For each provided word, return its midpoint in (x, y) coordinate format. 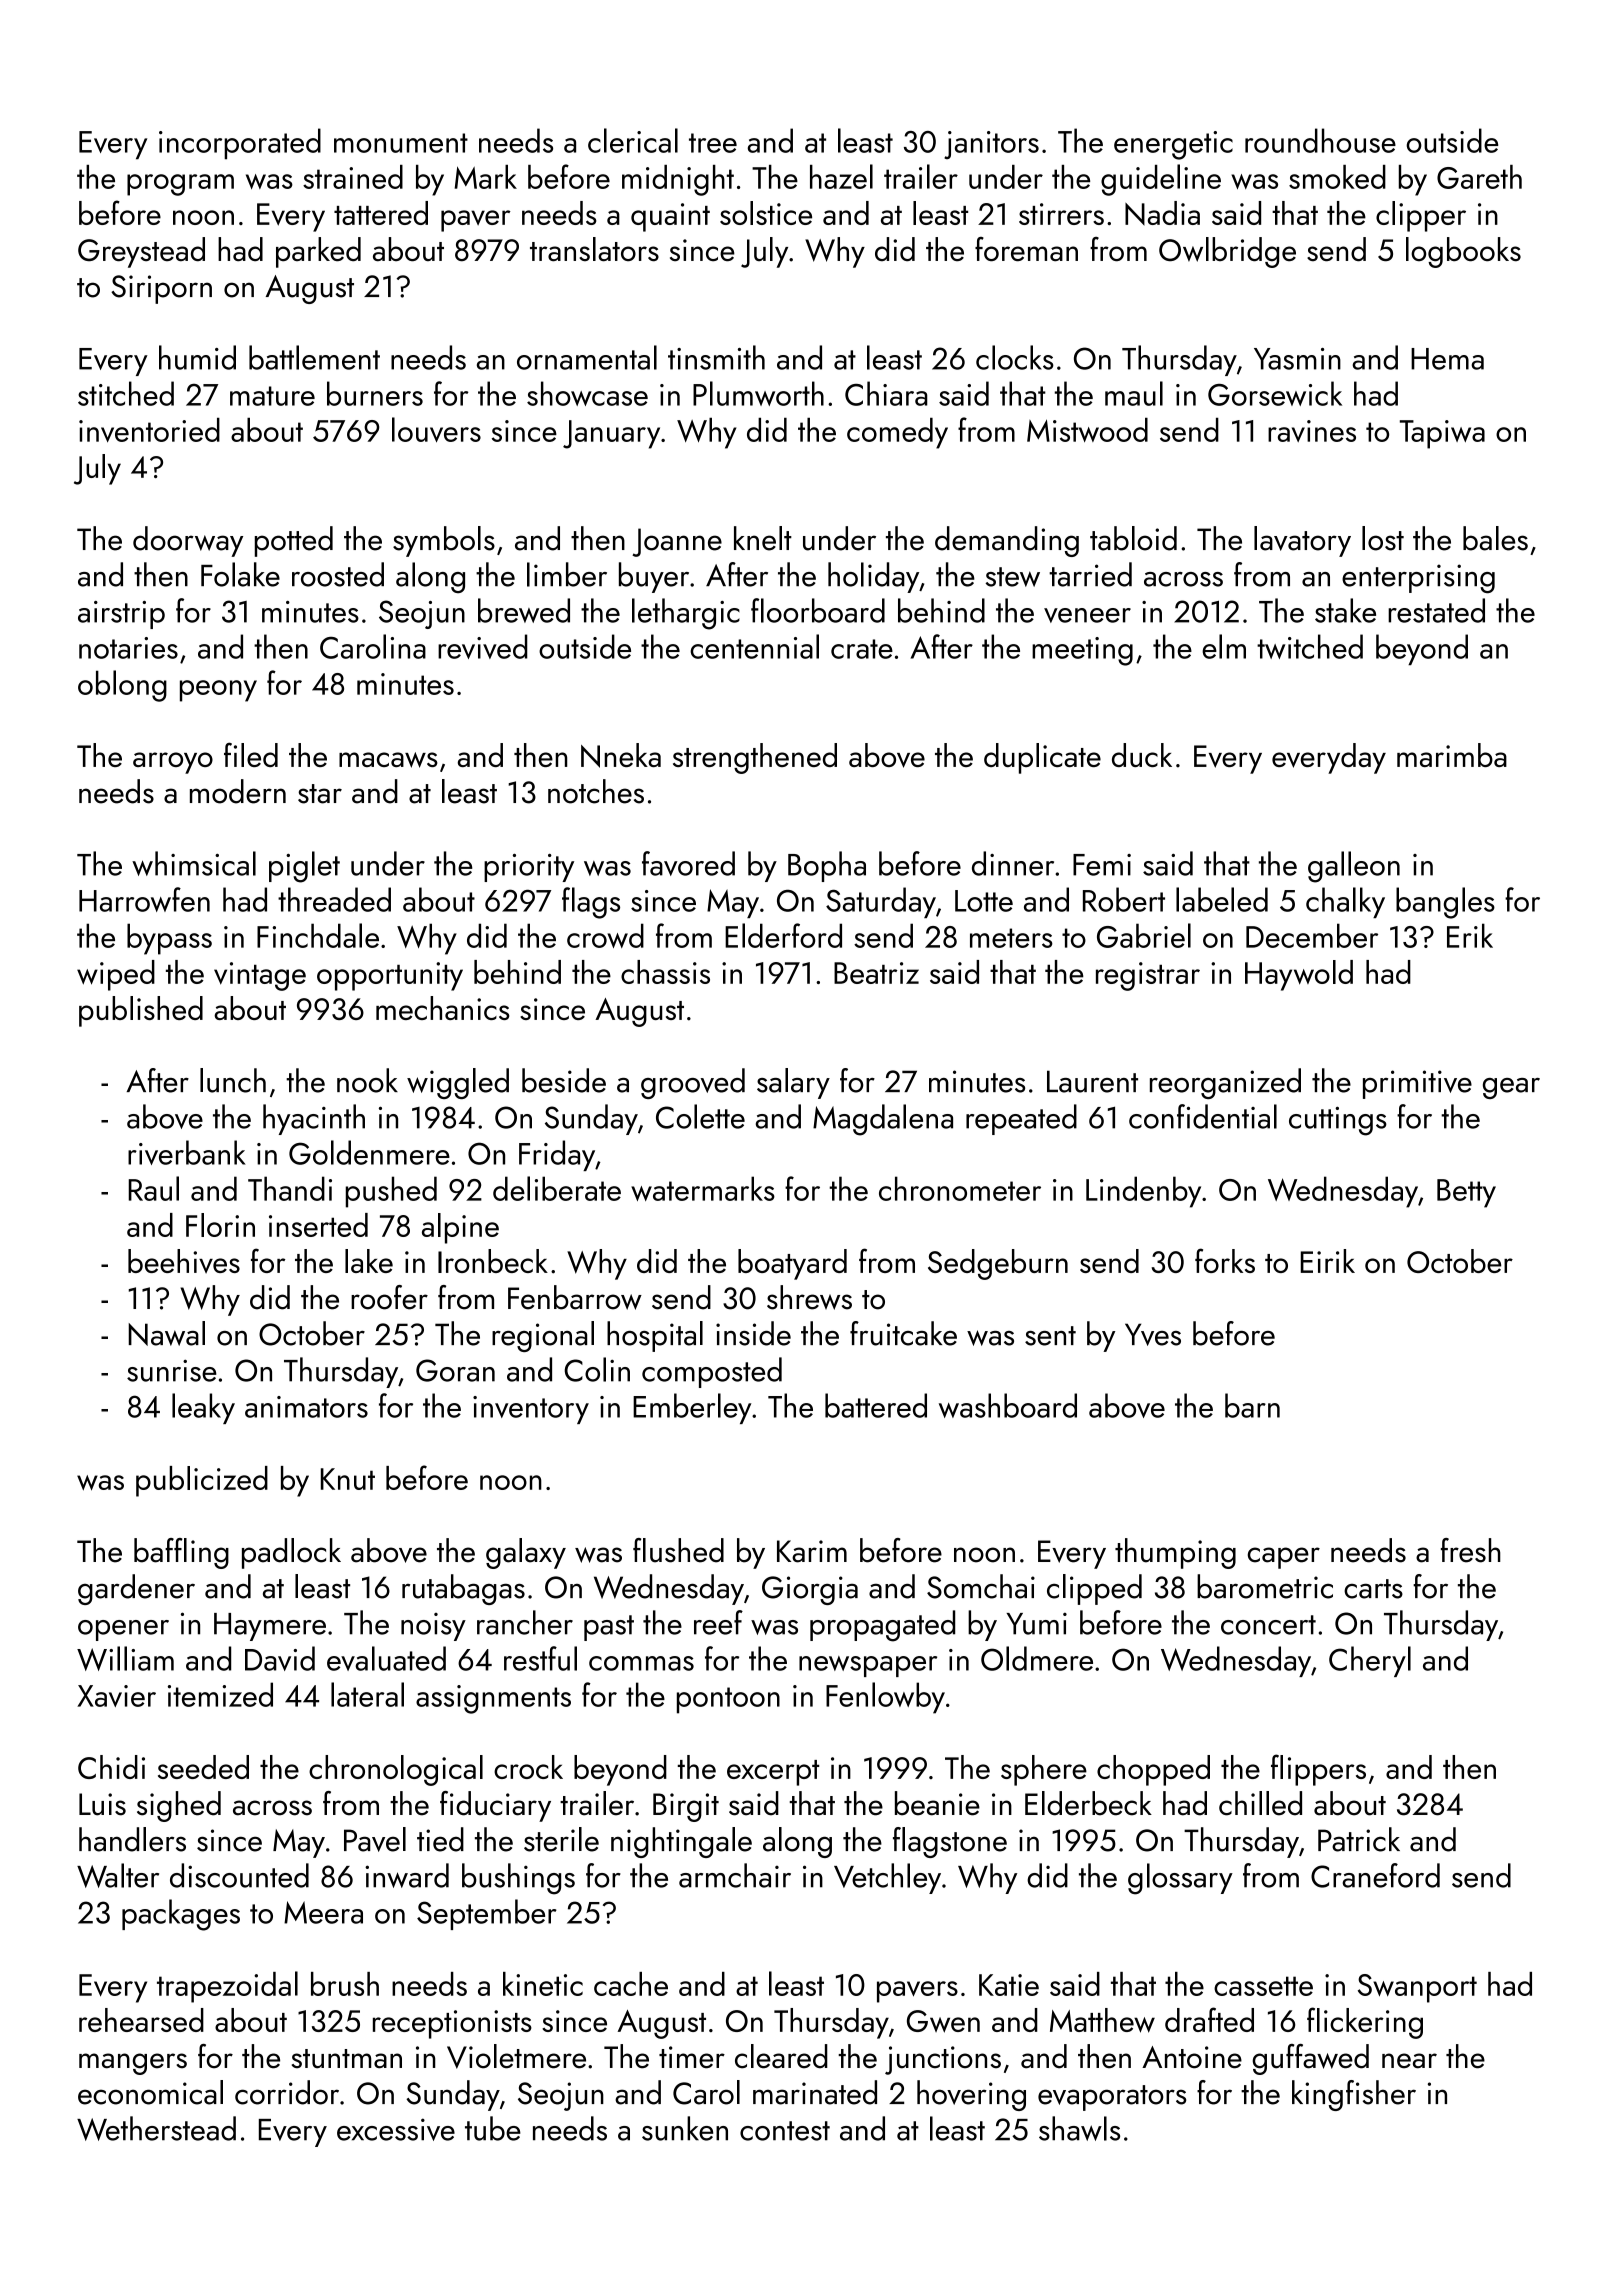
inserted (318, 1225)
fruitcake (903, 1333)
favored (688, 863)
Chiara (886, 393)
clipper (1421, 216)
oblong (122, 686)
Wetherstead (156, 2128)
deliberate (557, 1188)
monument (401, 143)
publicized (202, 1481)
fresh (1471, 1550)
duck (1142, 755)
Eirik (1328, 1261)
